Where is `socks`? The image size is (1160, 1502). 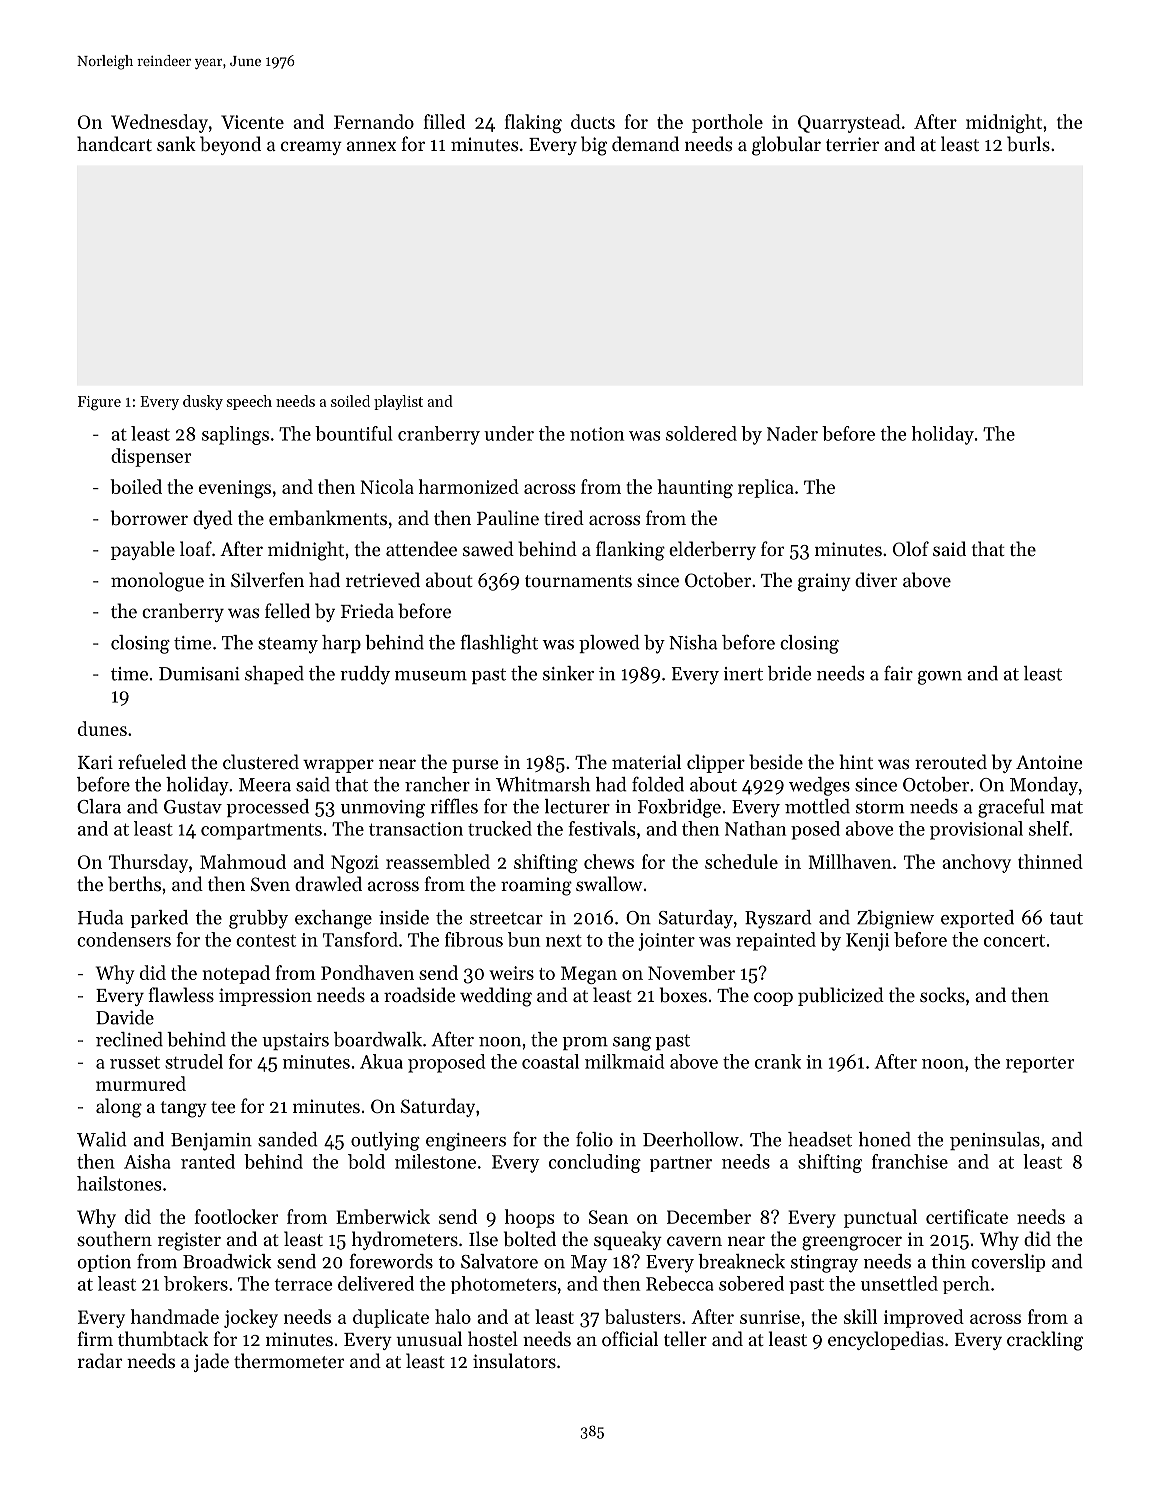 socks is located at coordinates (942, 994).
